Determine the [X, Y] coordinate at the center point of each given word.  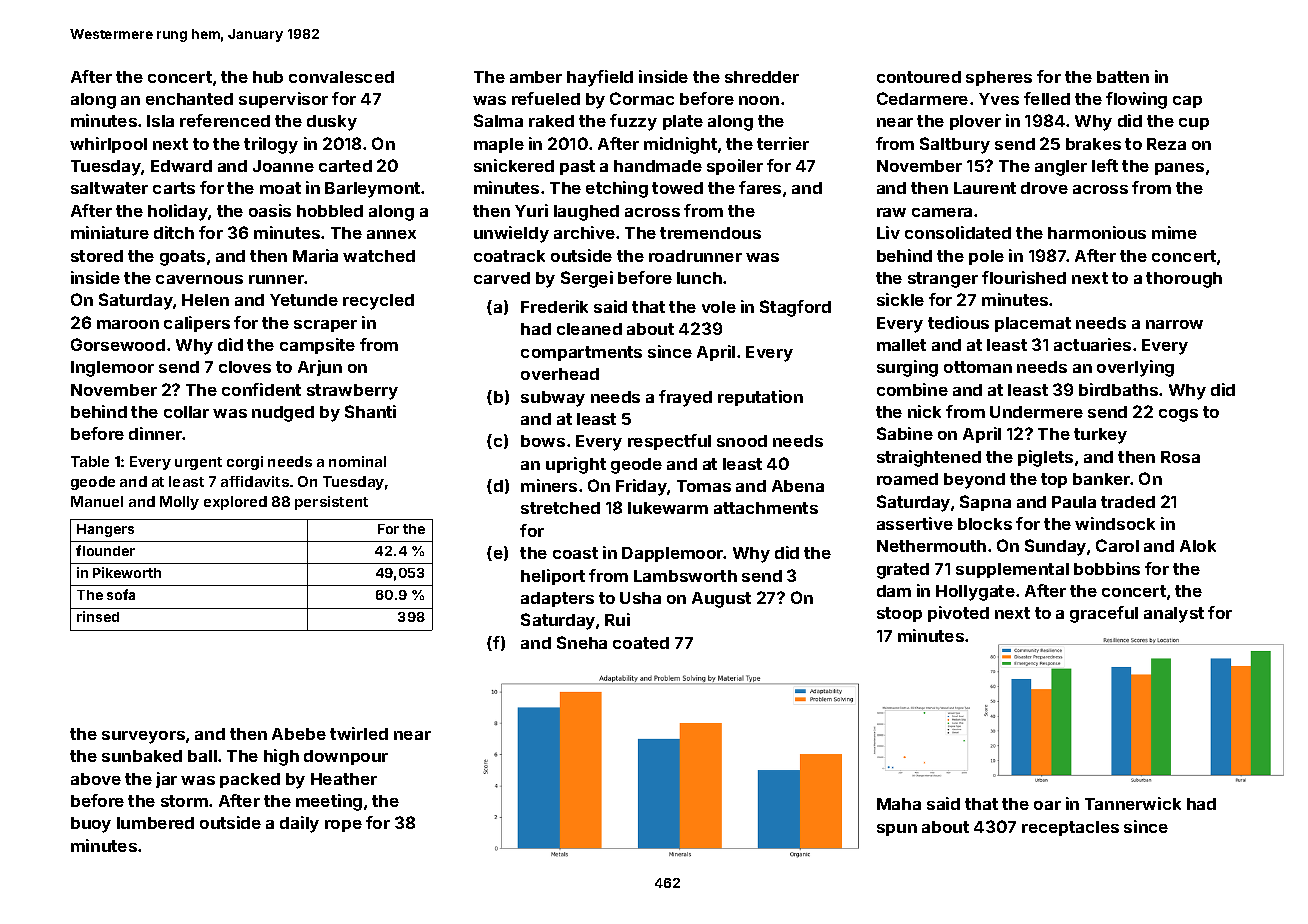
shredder [762, 77]
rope [343, 826]
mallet [901, 345]
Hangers [105, 530]
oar [1047, 805]
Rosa [1180, 457]
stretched [560, 508]
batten [1123, 77]
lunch [699, 278]
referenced [225, 120]
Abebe [299, 734]
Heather [344, 779]
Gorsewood [118, 344]
